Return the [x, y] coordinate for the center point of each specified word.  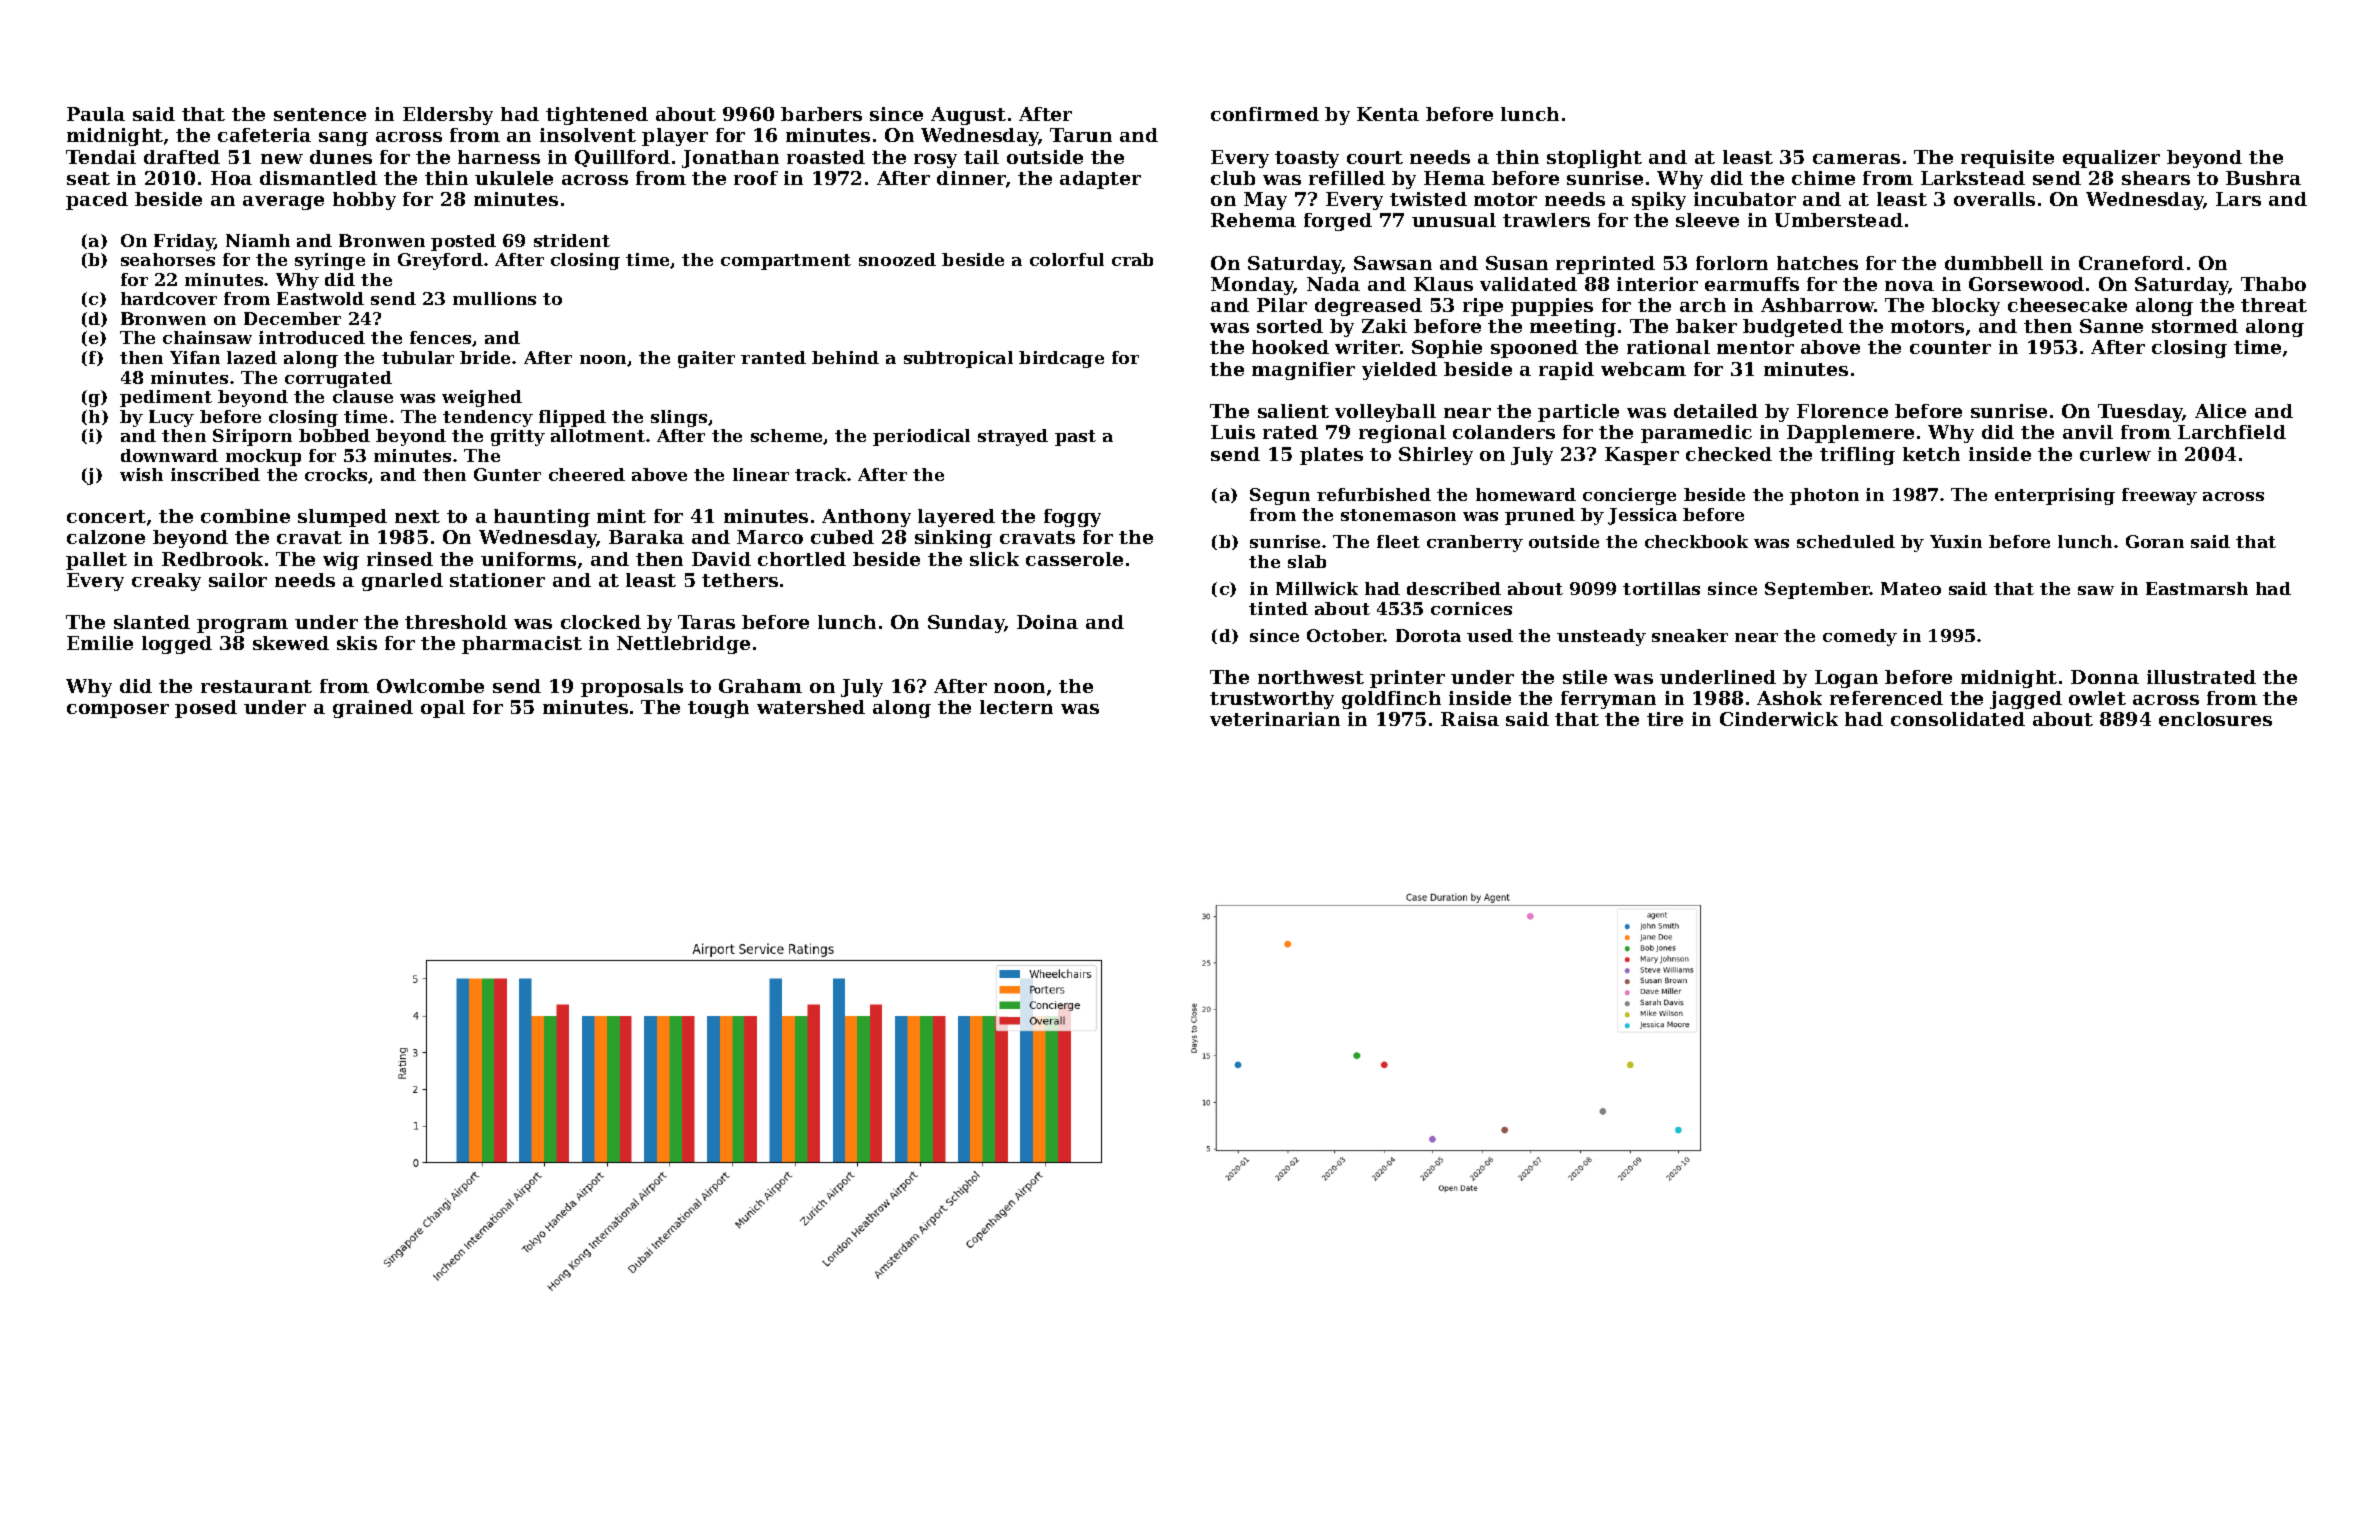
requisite [2007, 159]
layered [956, 518]
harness [499, 157]
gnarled [402, 582]
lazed [252, 357]
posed [206, 709]
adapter [1100, 180]
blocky [1966, 307]
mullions [494, 298]
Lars [2238, 199]
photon [1824, 496]
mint [621, 516]
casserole [1074, 559]
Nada [1333, 284]
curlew [2115, 454]
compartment [786, 262]
